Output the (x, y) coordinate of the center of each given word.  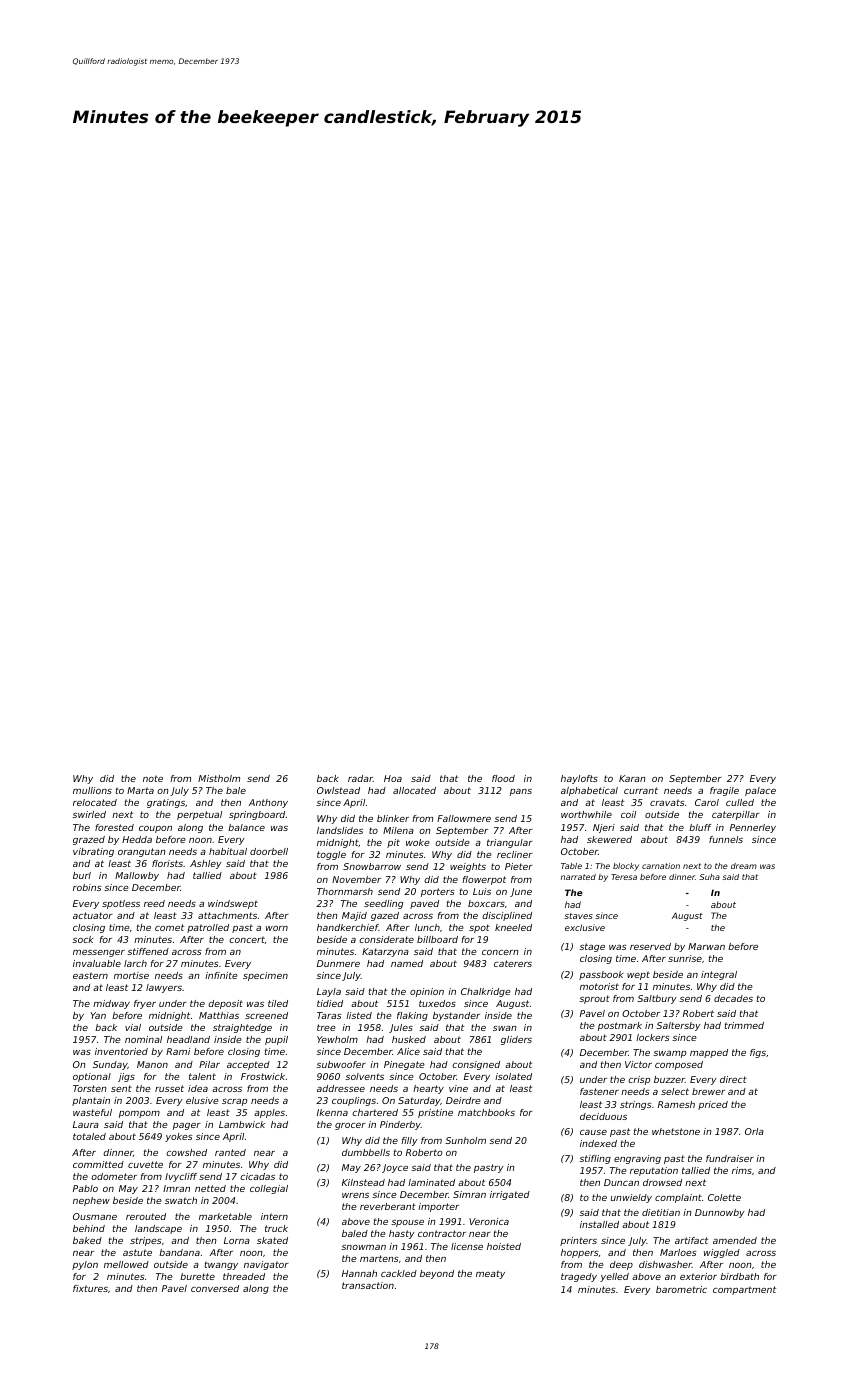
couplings (354, 1101)
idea (198, 1088)
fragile (724, 791)
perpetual (199, 815)
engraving (637, 1159)
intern (274, 1216)
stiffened (148, 951)
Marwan (706, 946)
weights (468, 867)
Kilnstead (363, 1182)
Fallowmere (464, 818)
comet (169, 927)
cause (593, 1132)
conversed (215, 1288)
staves (578, 916)
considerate (386, 939)
